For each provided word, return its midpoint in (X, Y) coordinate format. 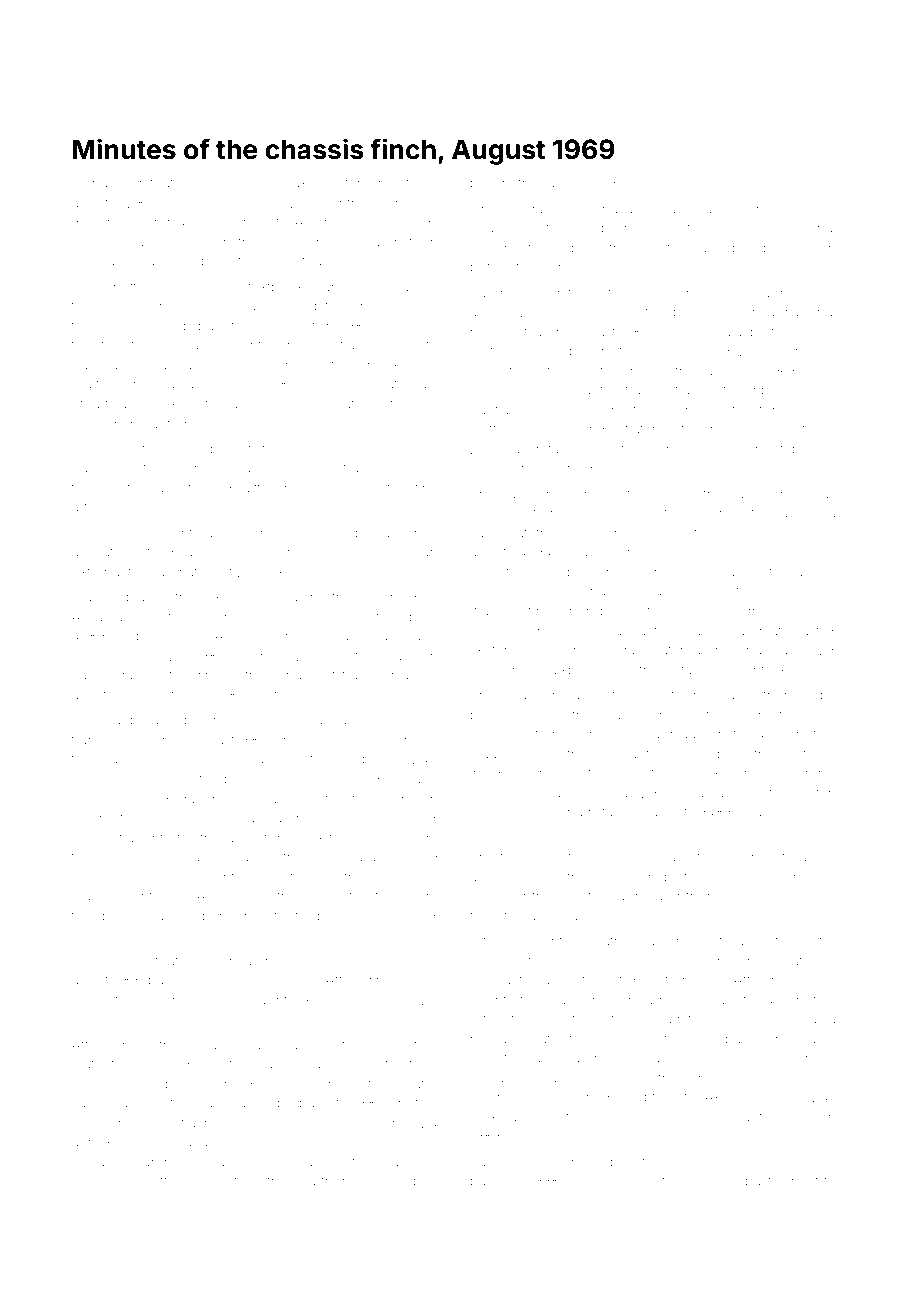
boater (417, 1084)
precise (812, 211)
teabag (324, 262)
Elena (90, 182)
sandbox (711, 1077)
